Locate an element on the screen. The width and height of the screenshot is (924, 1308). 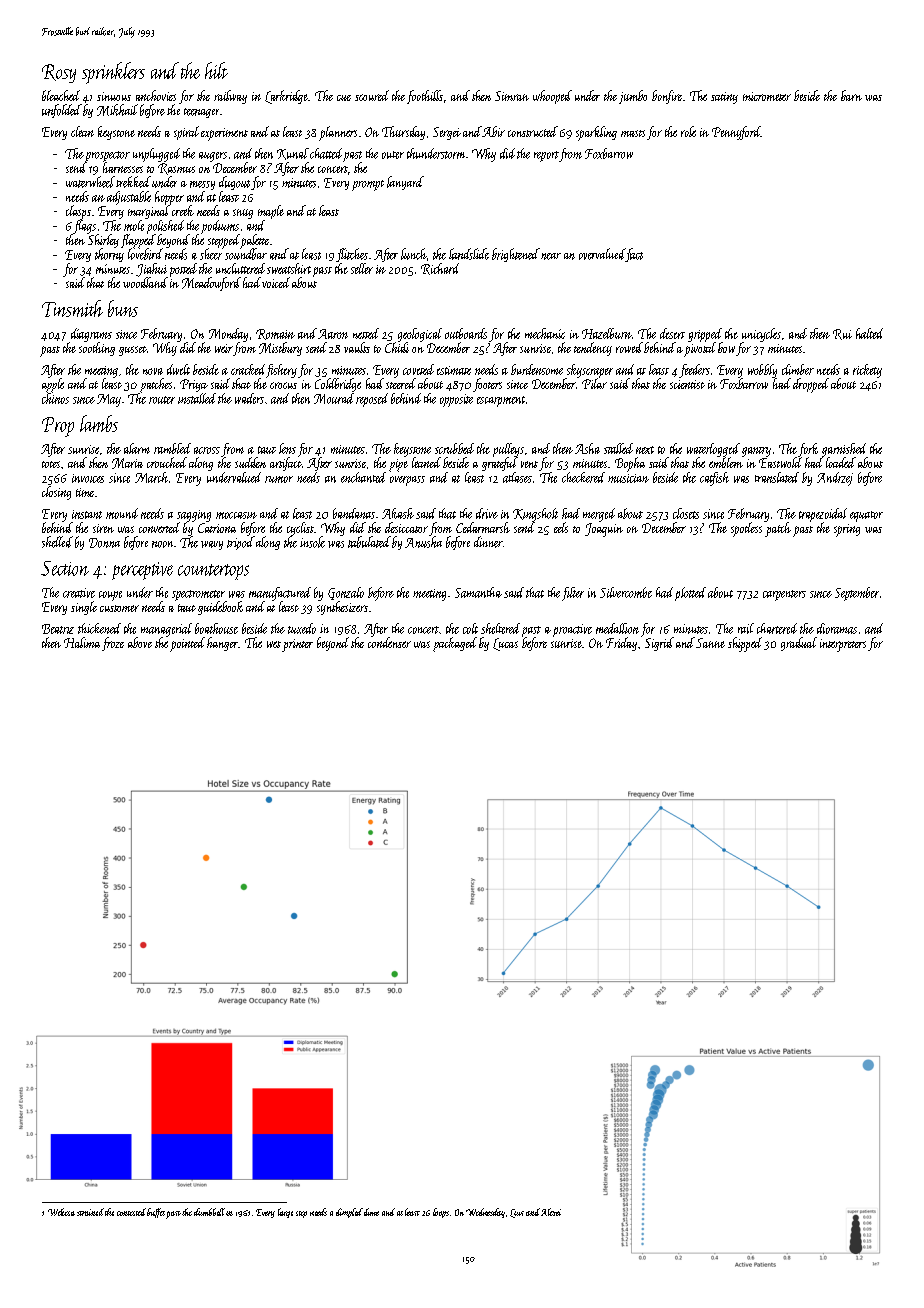
dime is located at coordinates (371, 1212).
